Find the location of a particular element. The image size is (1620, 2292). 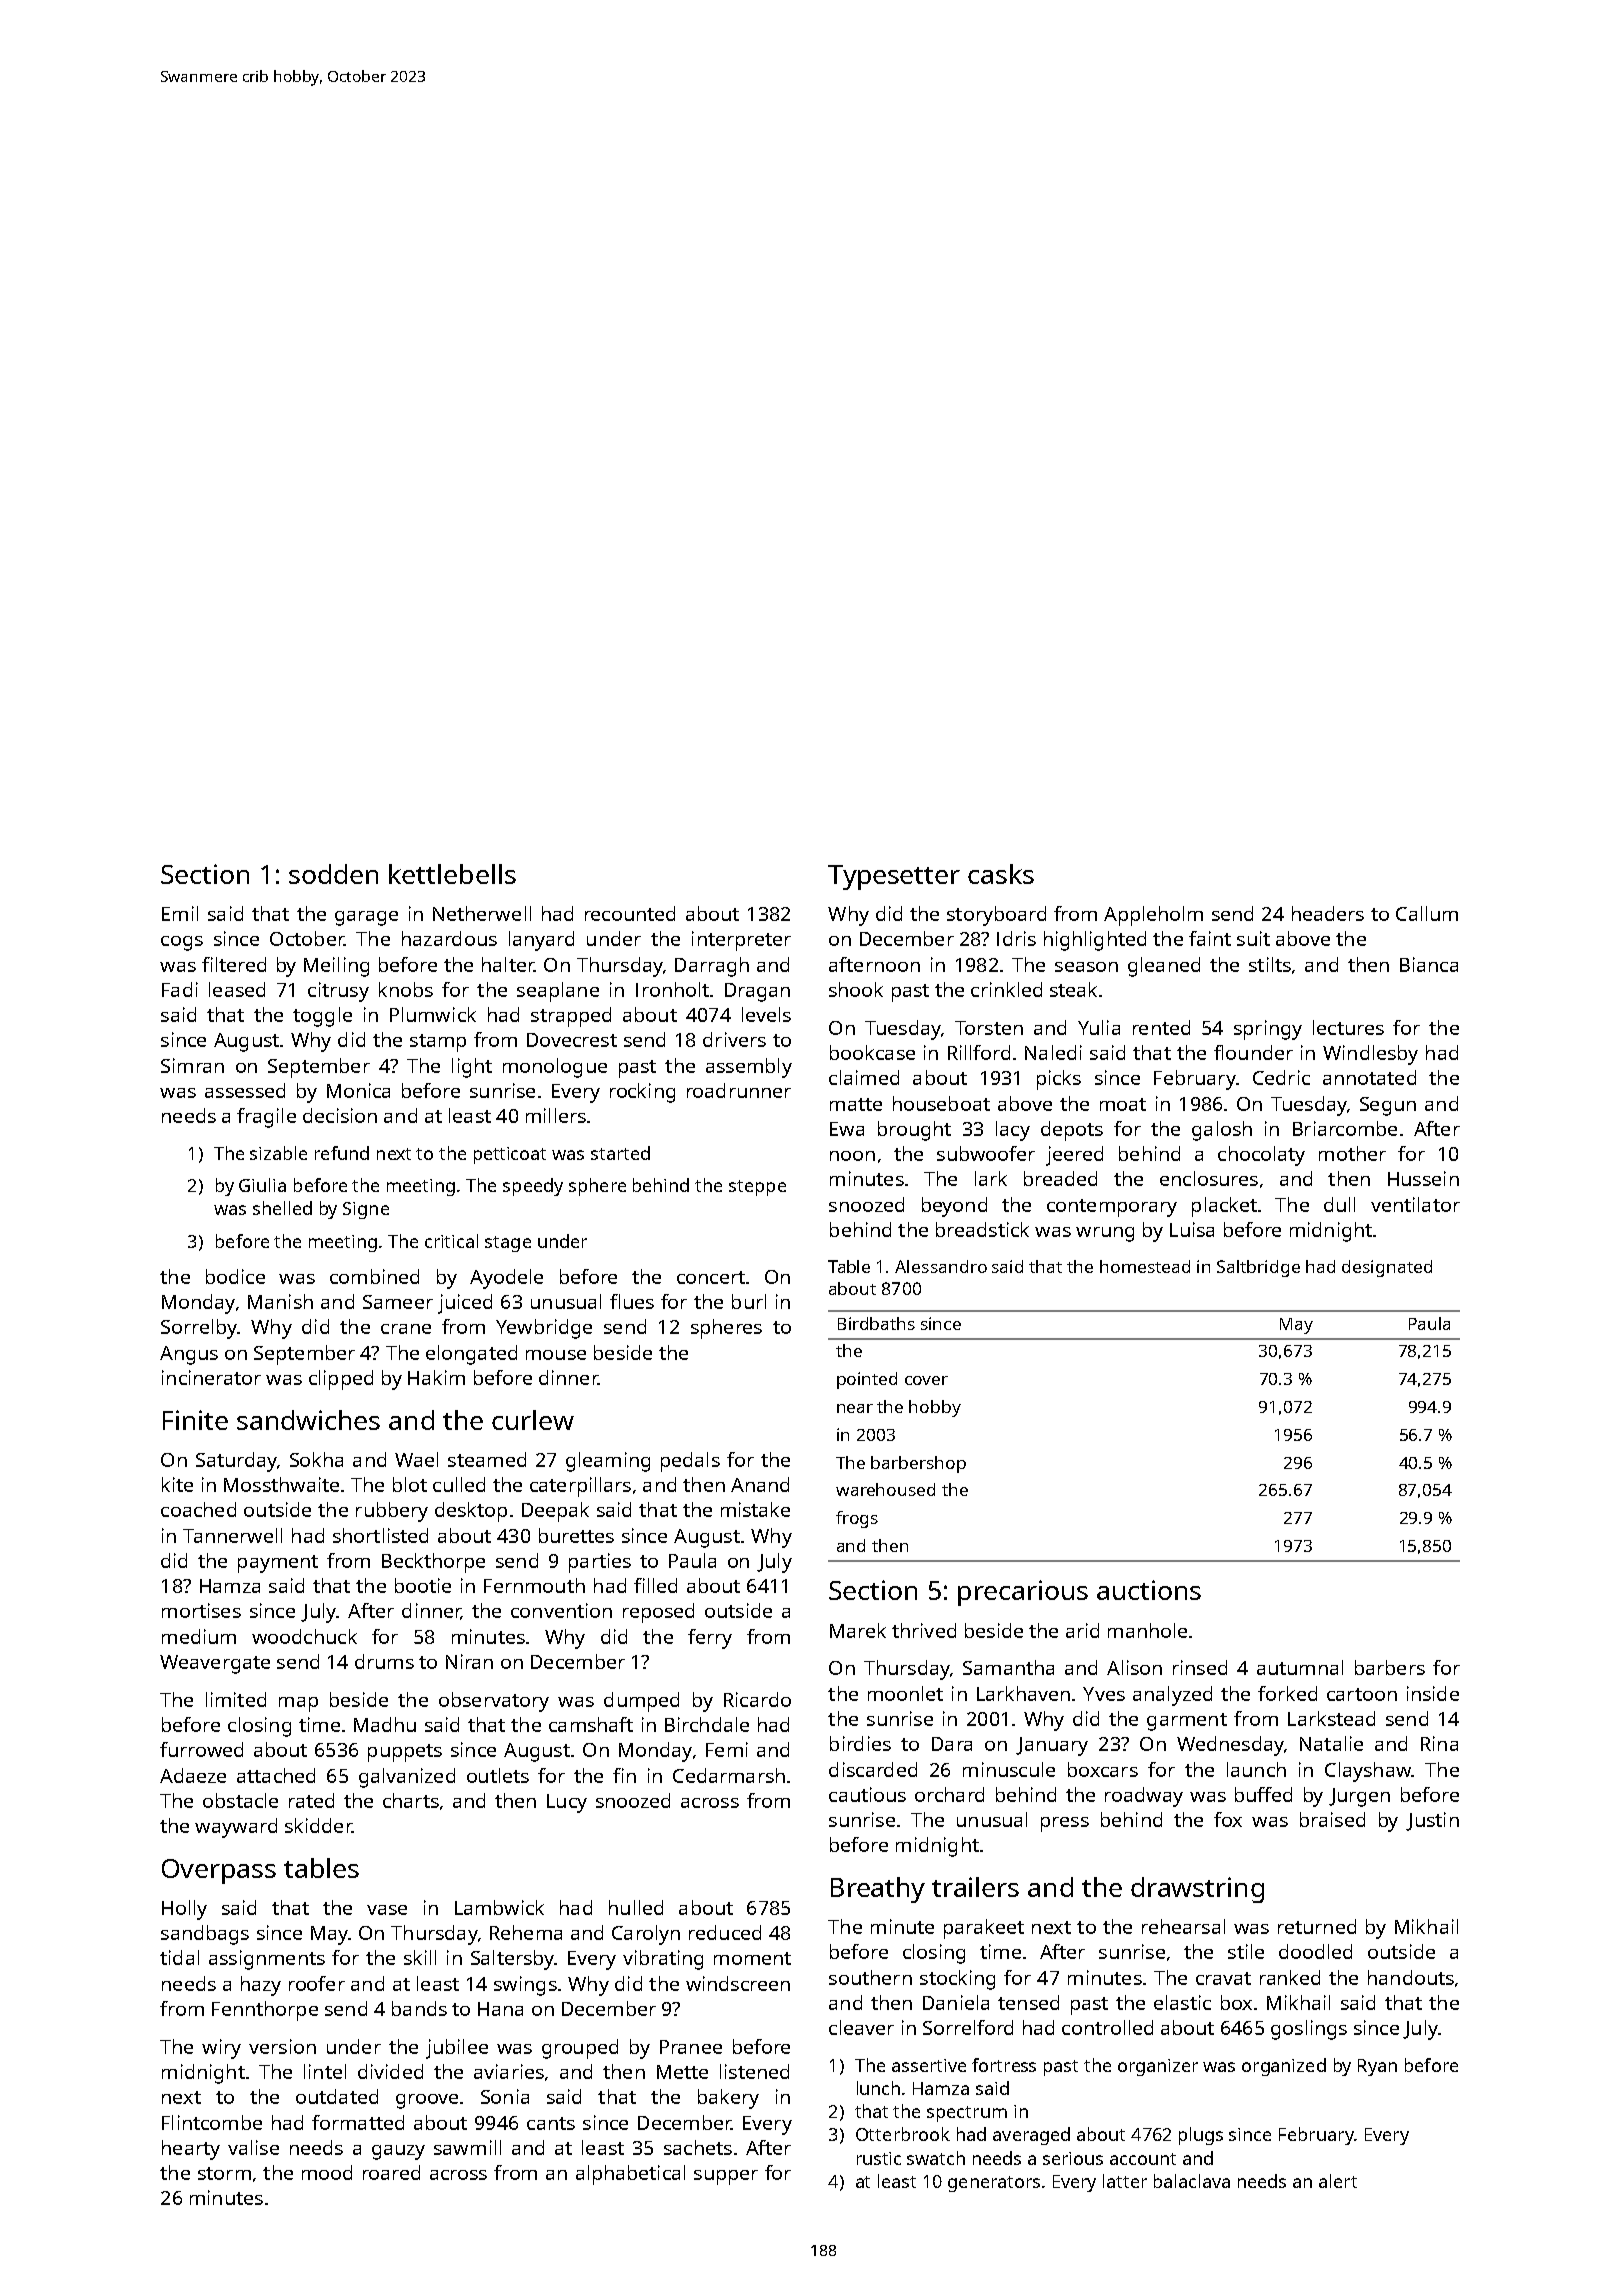

Alessandro is located at coordinates (941, 1266).
